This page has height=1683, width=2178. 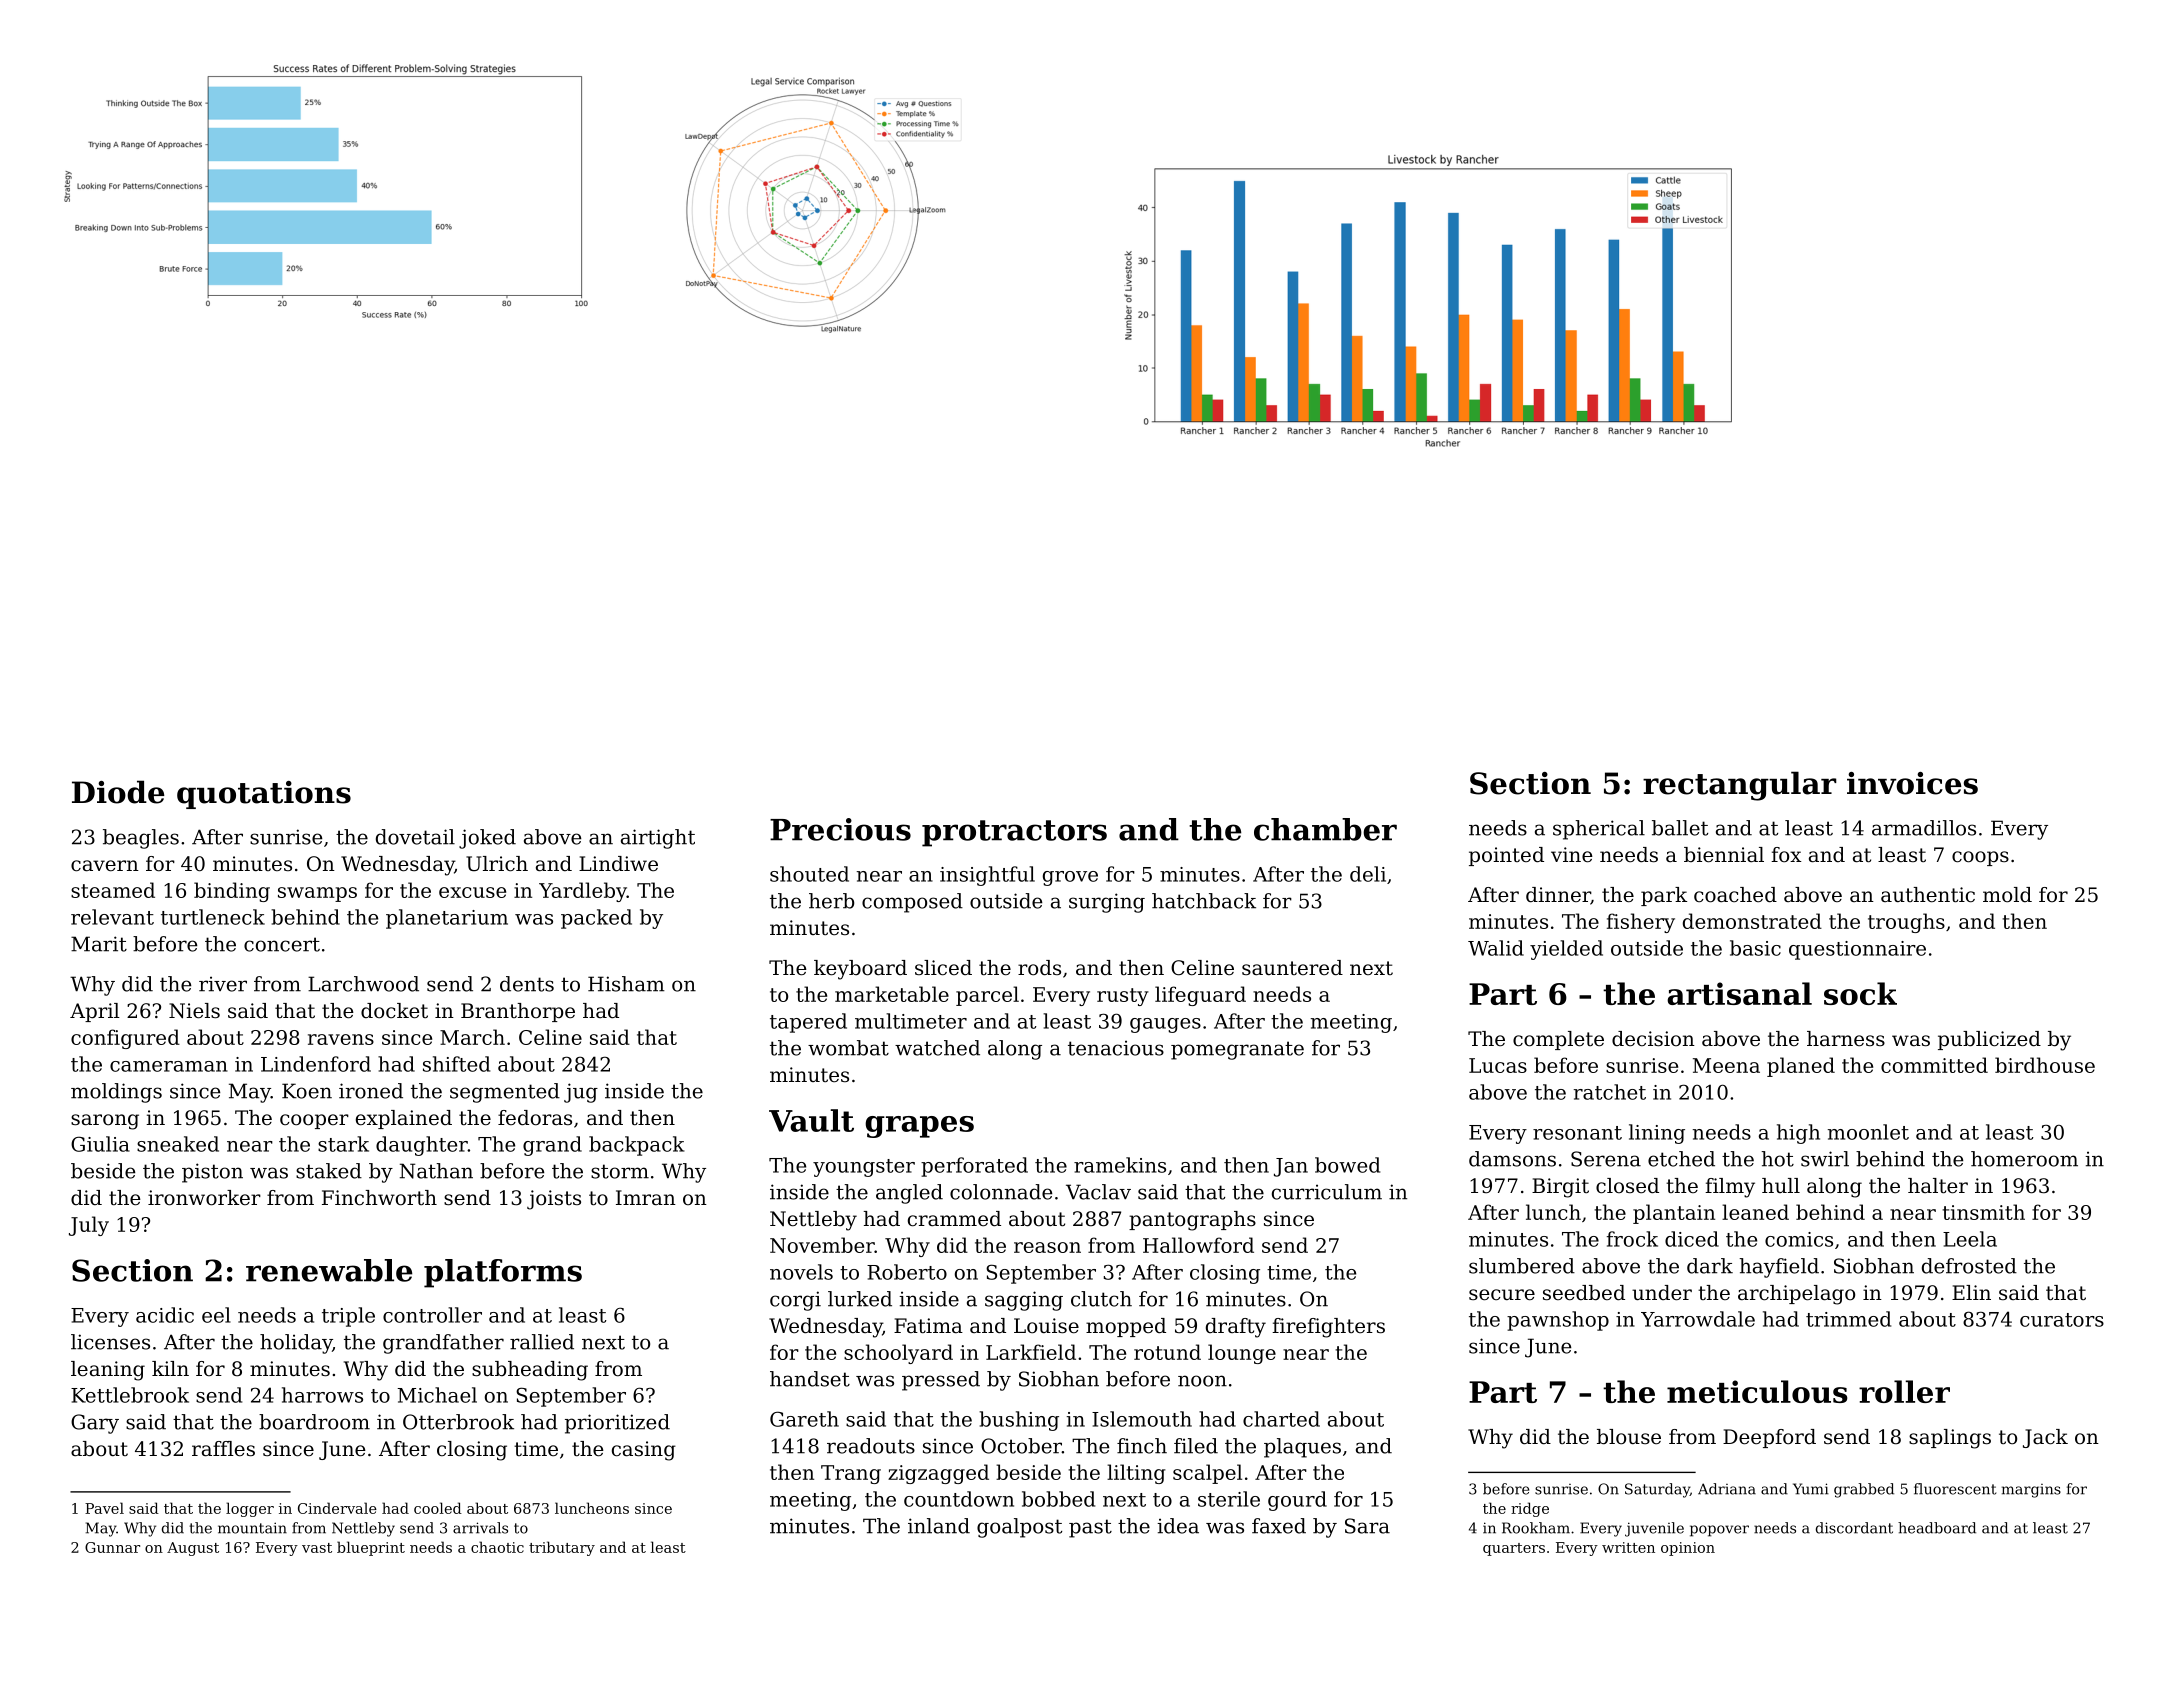 I want to click on Michael, so click(x=437, y=1395).
